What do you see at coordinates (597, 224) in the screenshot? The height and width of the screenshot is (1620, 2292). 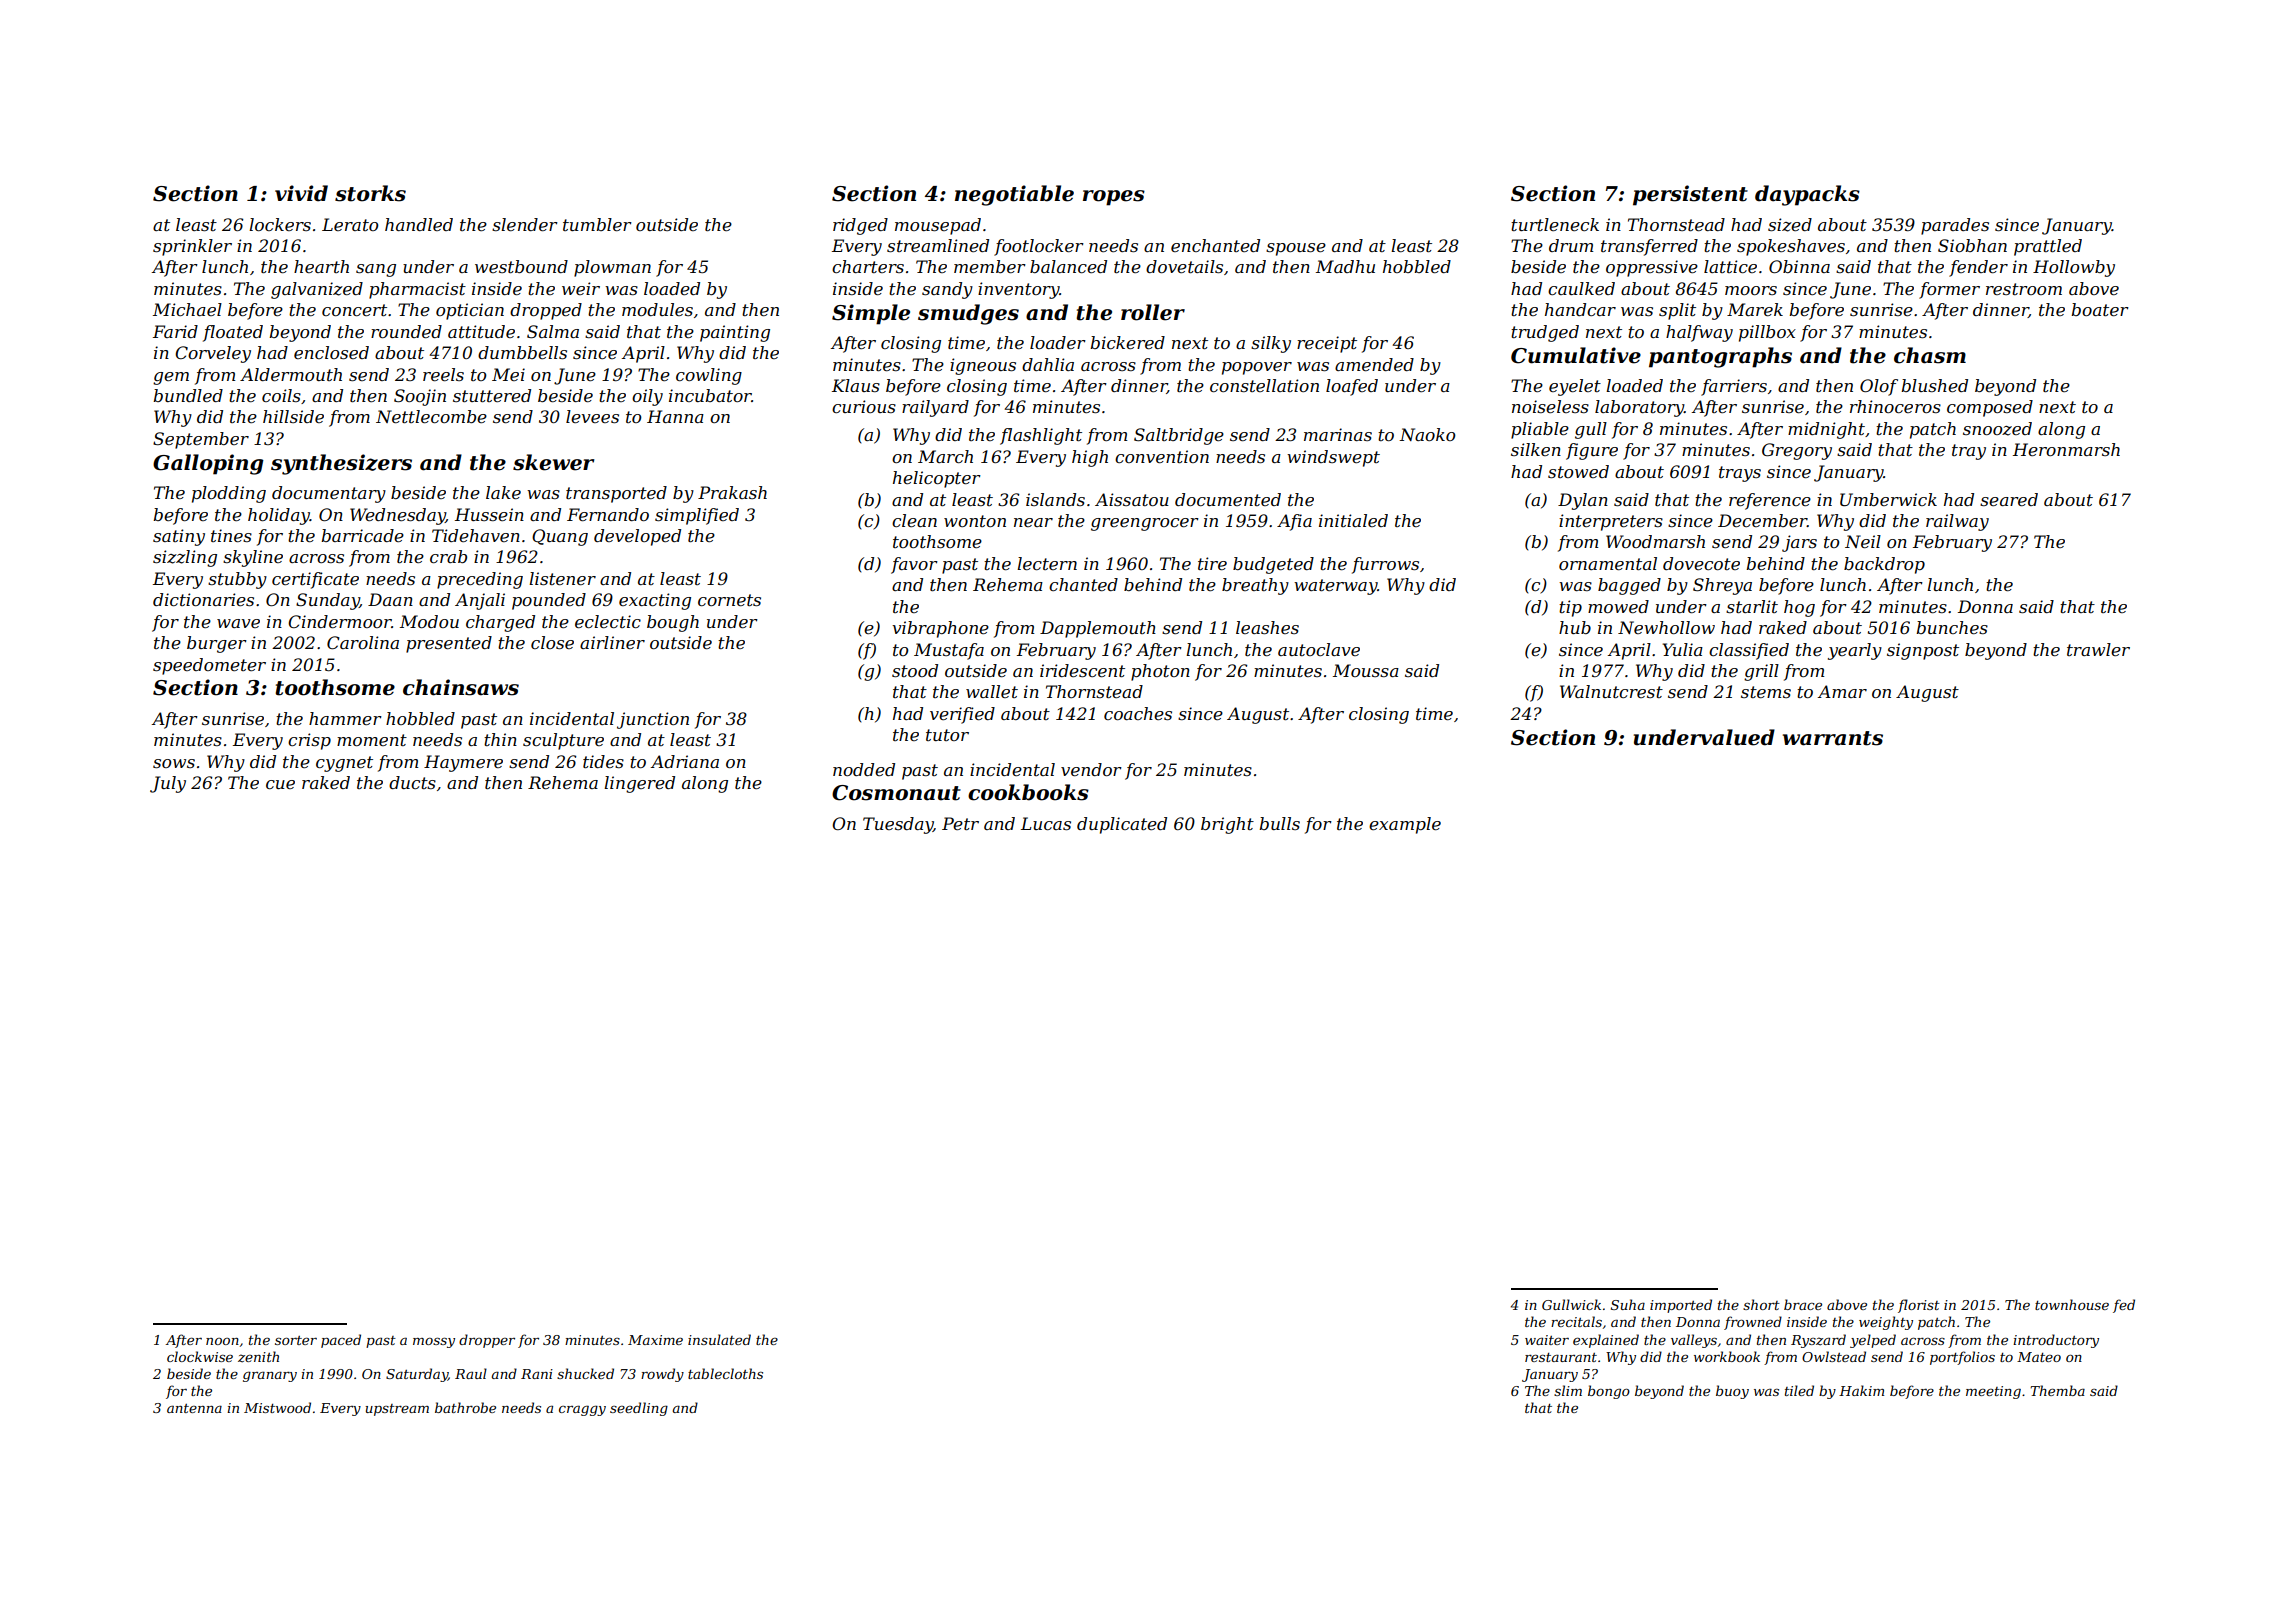 I see `tumbler` at bounding box center [597, 224].
